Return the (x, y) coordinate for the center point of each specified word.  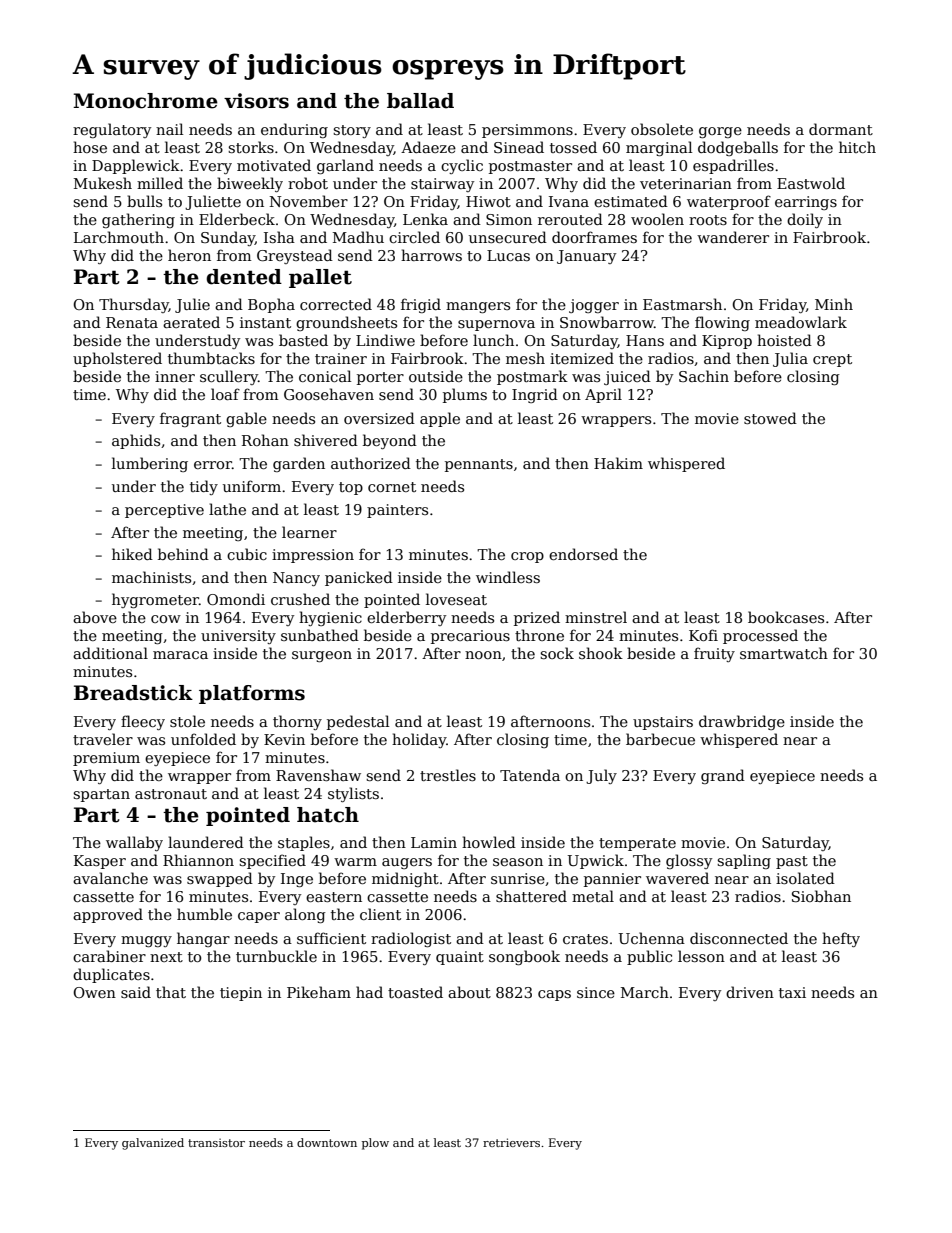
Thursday (134, 305)
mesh (525, 358)
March (645, 992)
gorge (720, 132)
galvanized (153, 1144)
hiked (132, 554)
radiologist (411, 939)
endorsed (583, 554)
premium (106, 759)
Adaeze (428, 147)
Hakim (618, 463)
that (171, 992)
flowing (722, 323)
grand (723, 776)
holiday (419, 740)
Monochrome (145, 101)
